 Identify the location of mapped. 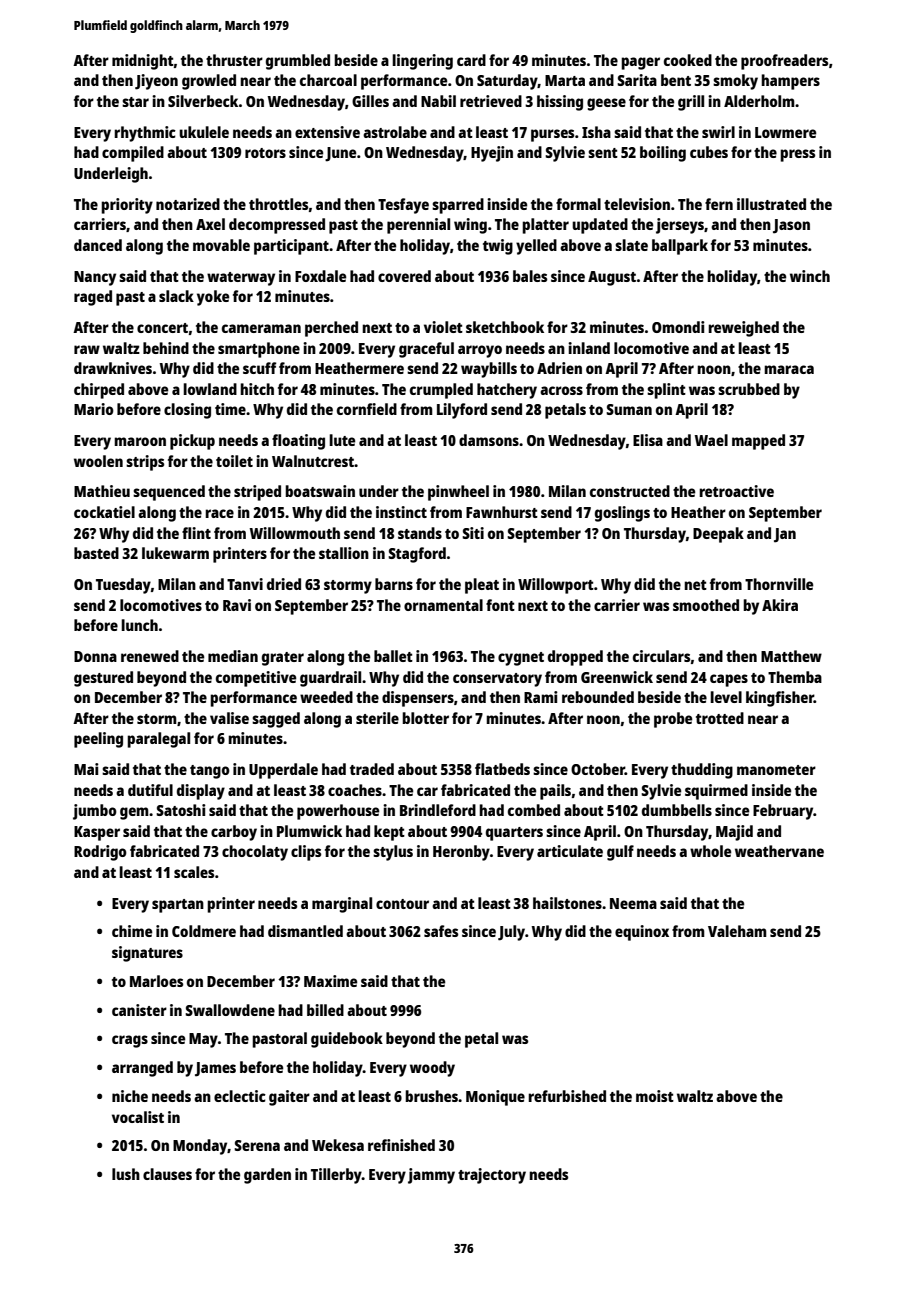
(758, 442).
